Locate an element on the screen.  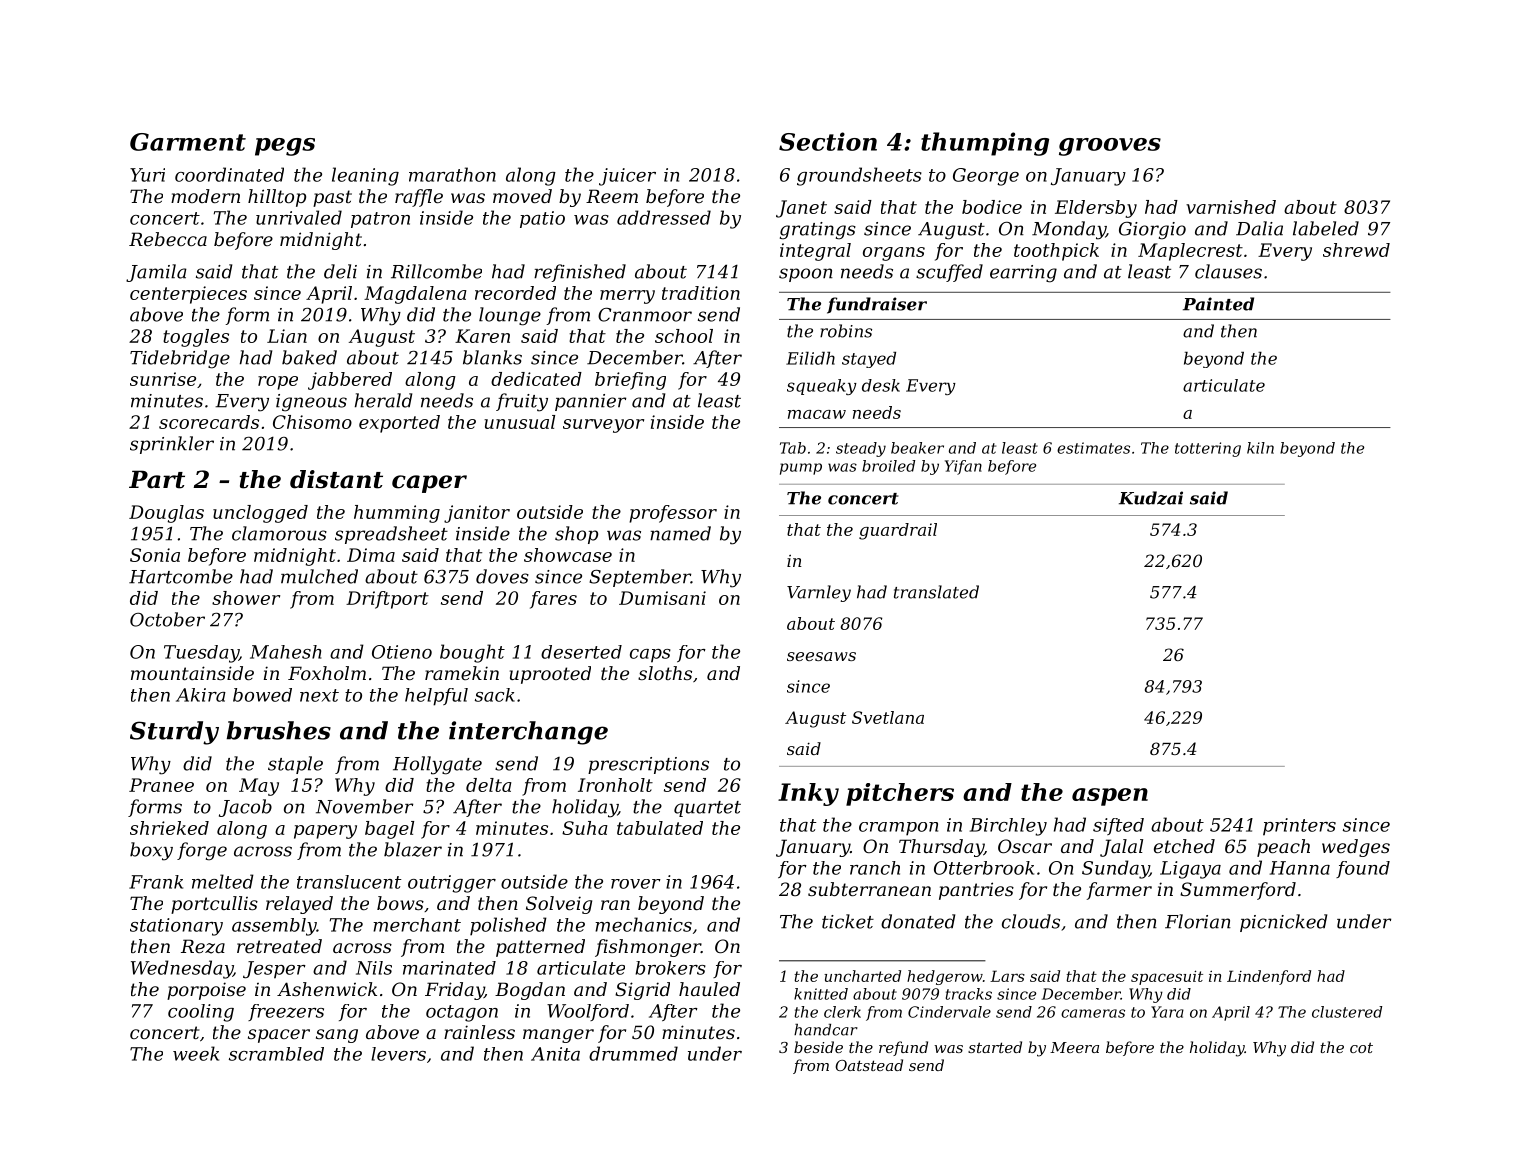
aspen is located at coordinates (1110, 797).
